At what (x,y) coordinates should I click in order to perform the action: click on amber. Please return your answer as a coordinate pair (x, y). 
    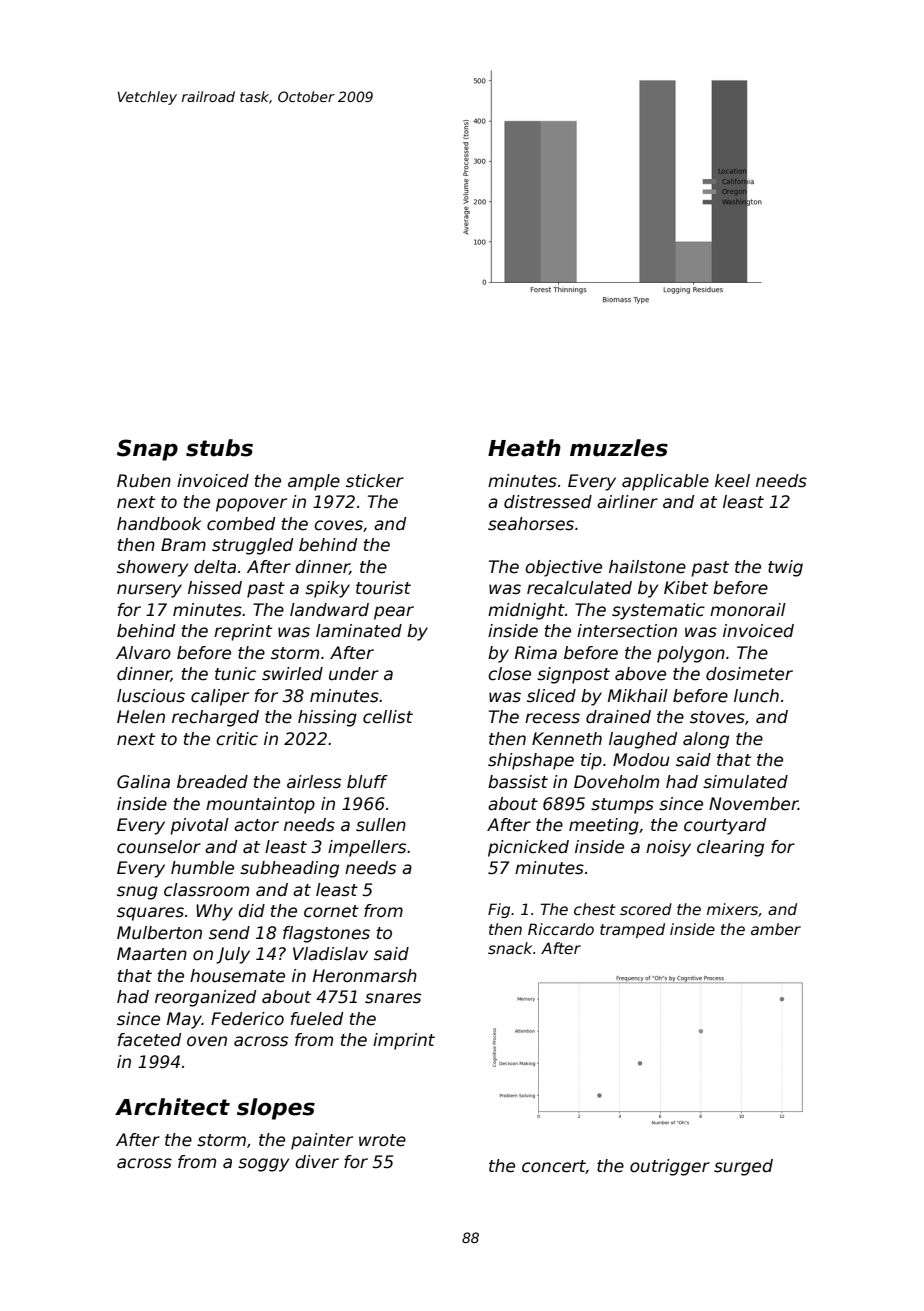
    Looking at the image, I should click on (776, 929).
